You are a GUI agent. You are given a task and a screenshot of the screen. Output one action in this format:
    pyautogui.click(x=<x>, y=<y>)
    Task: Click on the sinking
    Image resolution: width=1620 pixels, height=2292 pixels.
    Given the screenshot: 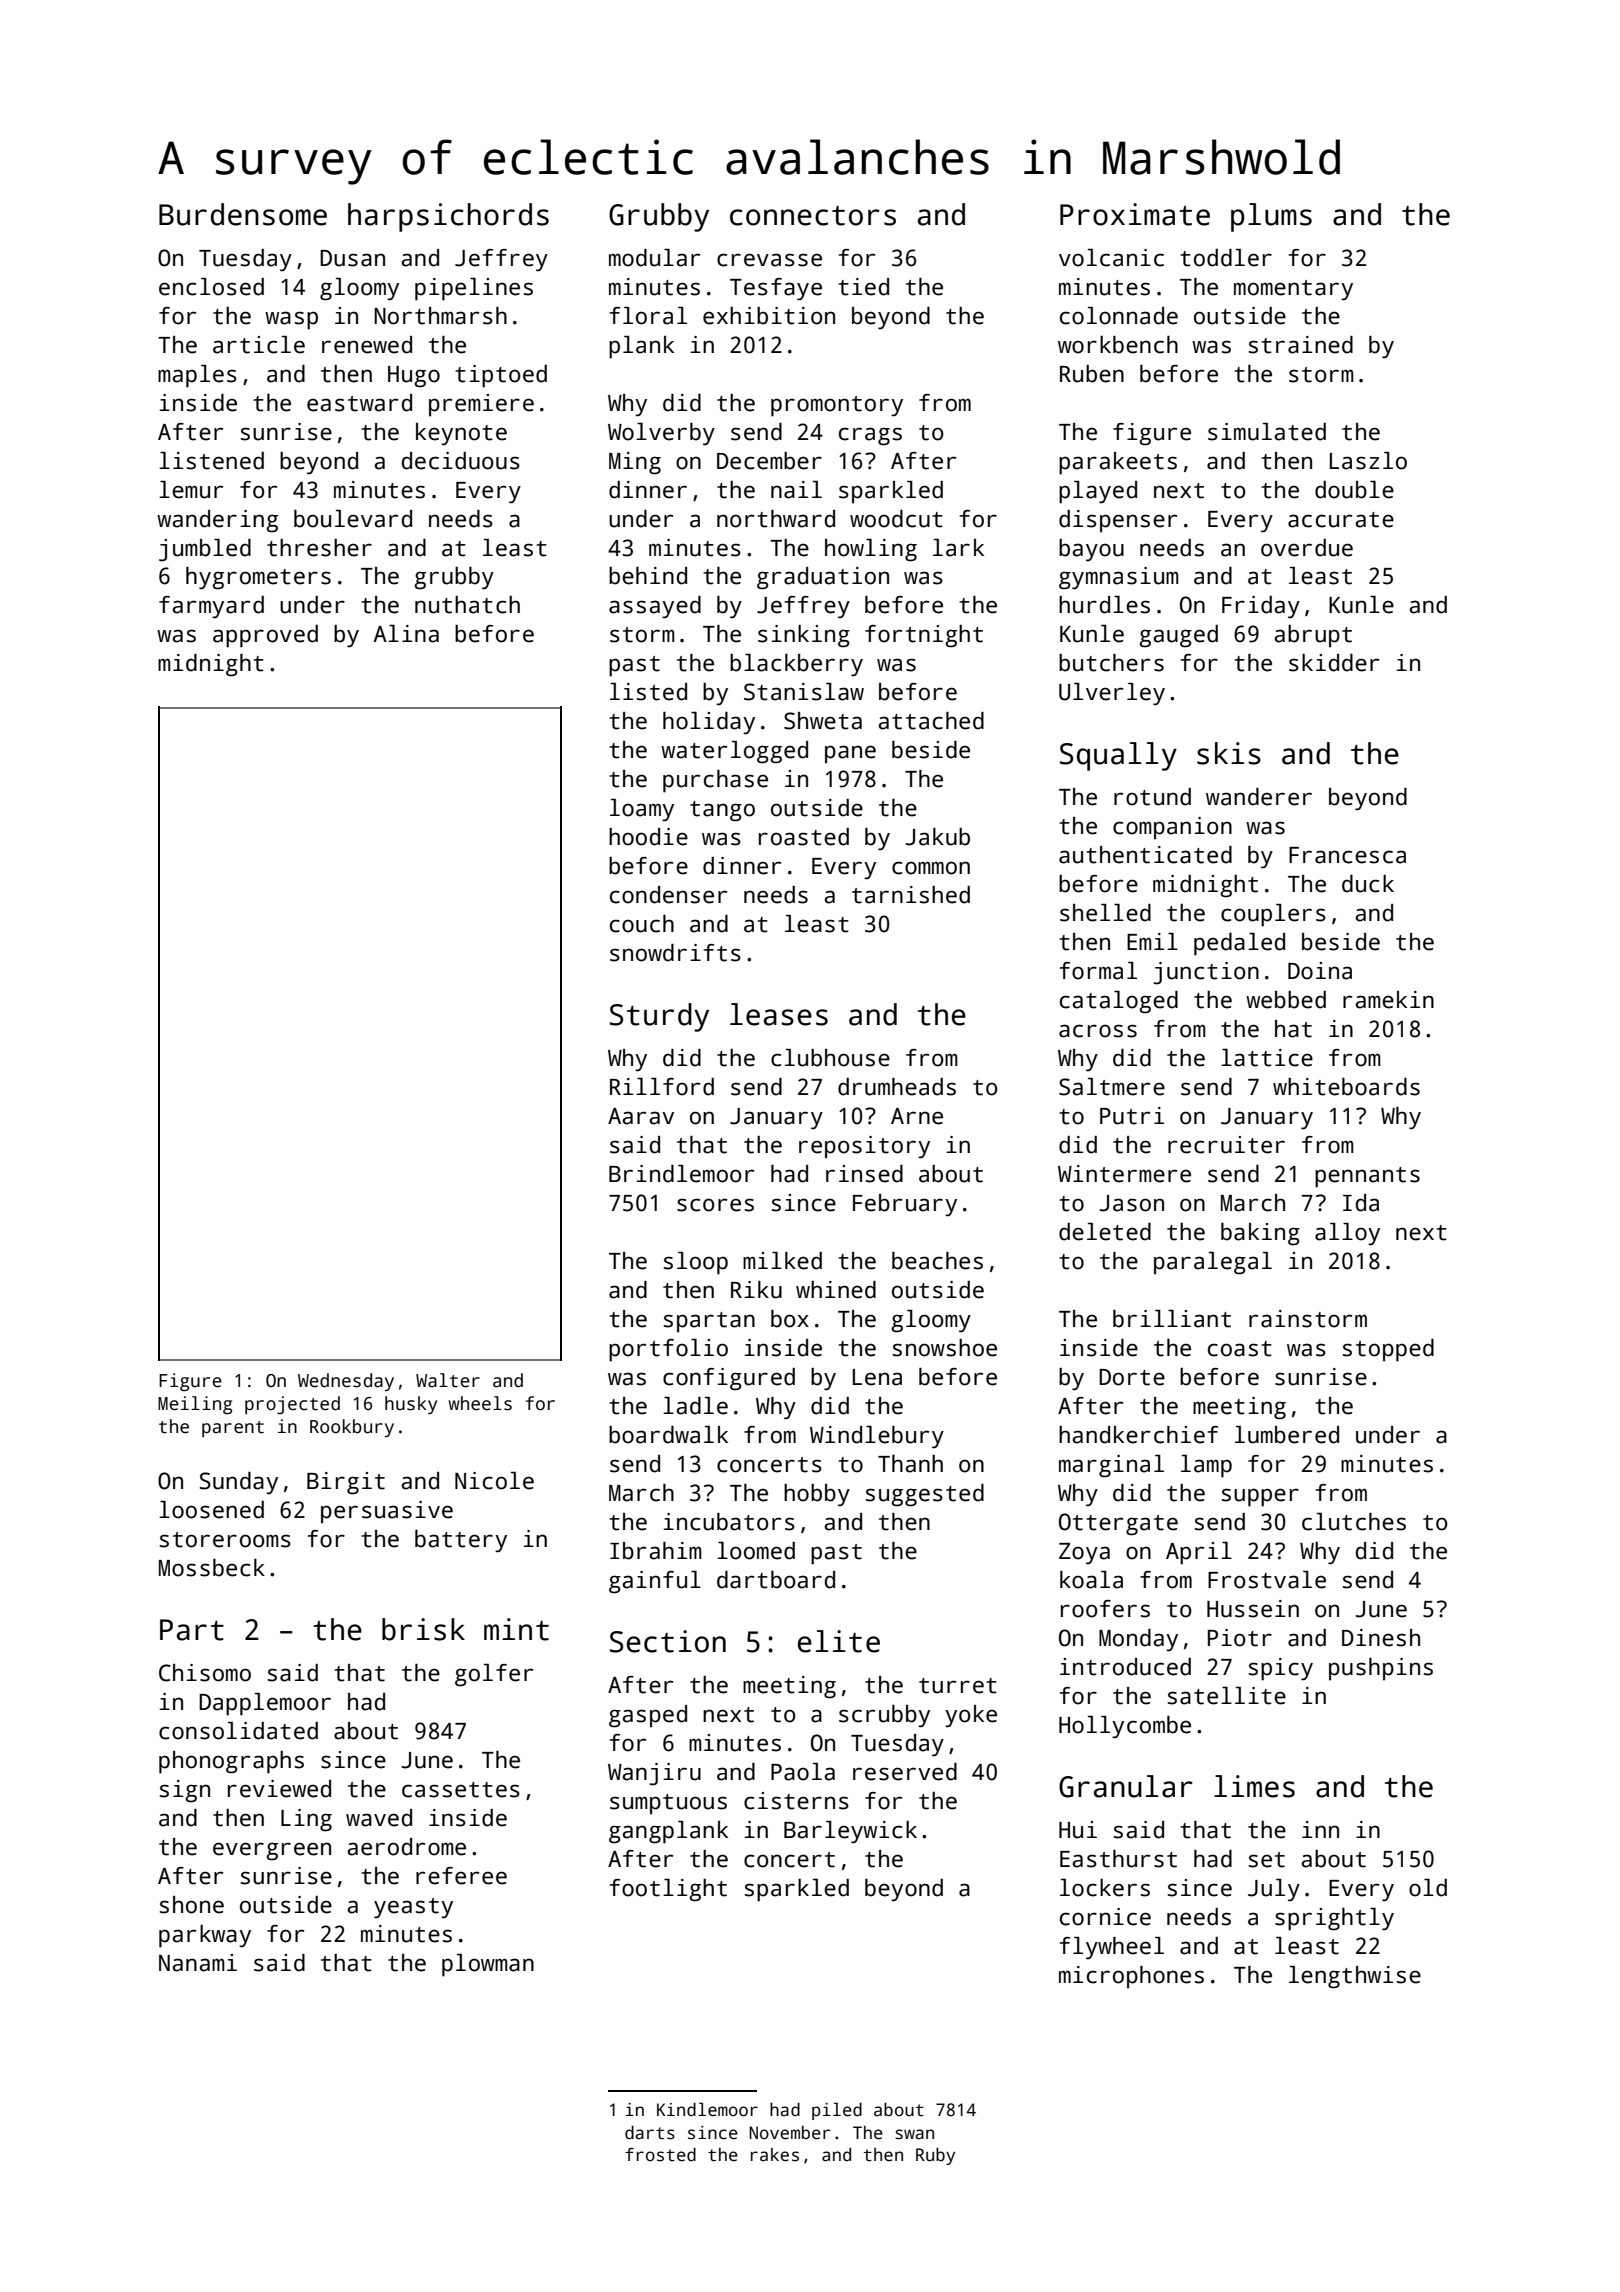 What is the action you would take?
    pyautogui.click(x=804, y=636)
